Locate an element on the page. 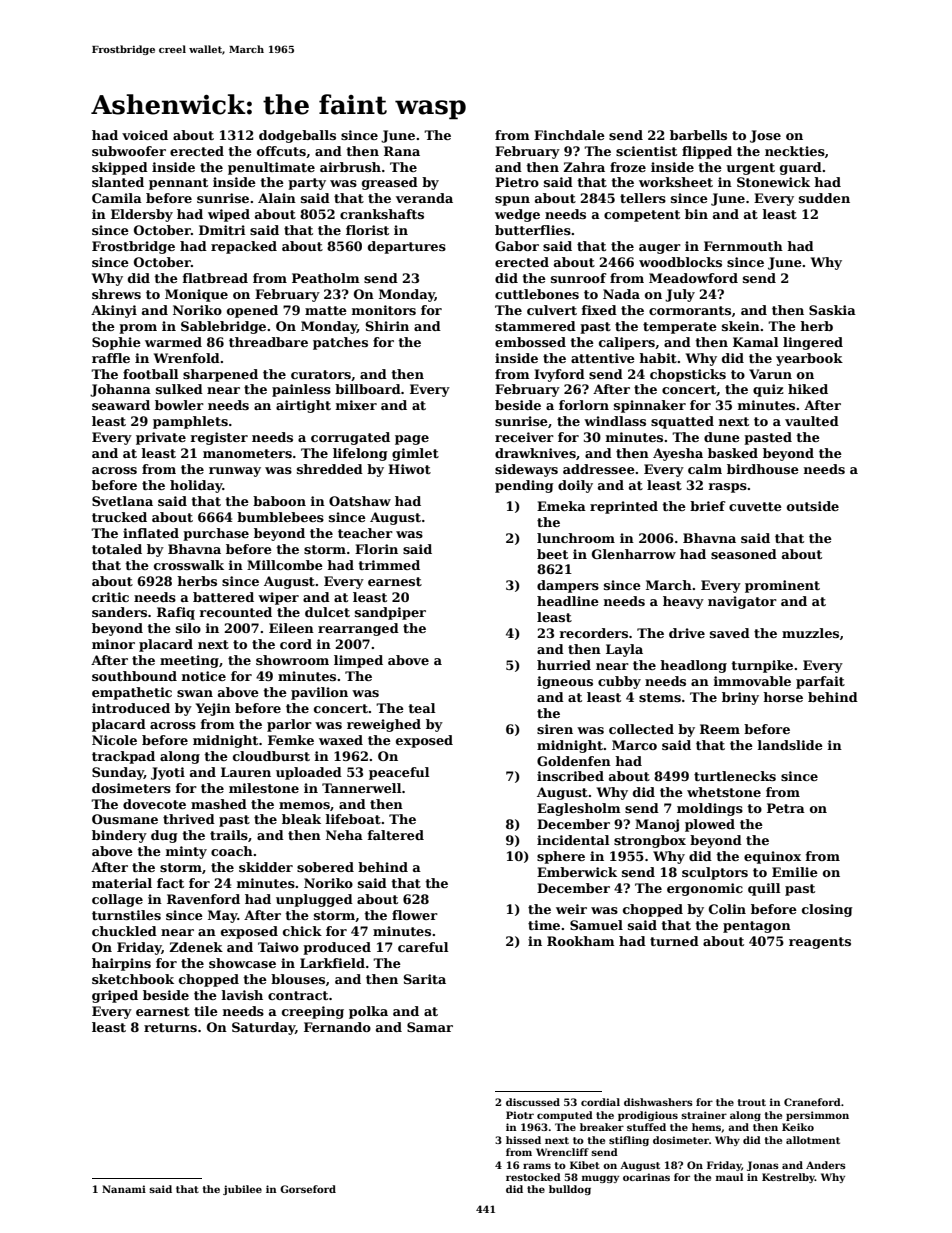 Image resolution: width=952 pixels, height=1233 pixels. discussed is located at coordinates (533, 1102).
